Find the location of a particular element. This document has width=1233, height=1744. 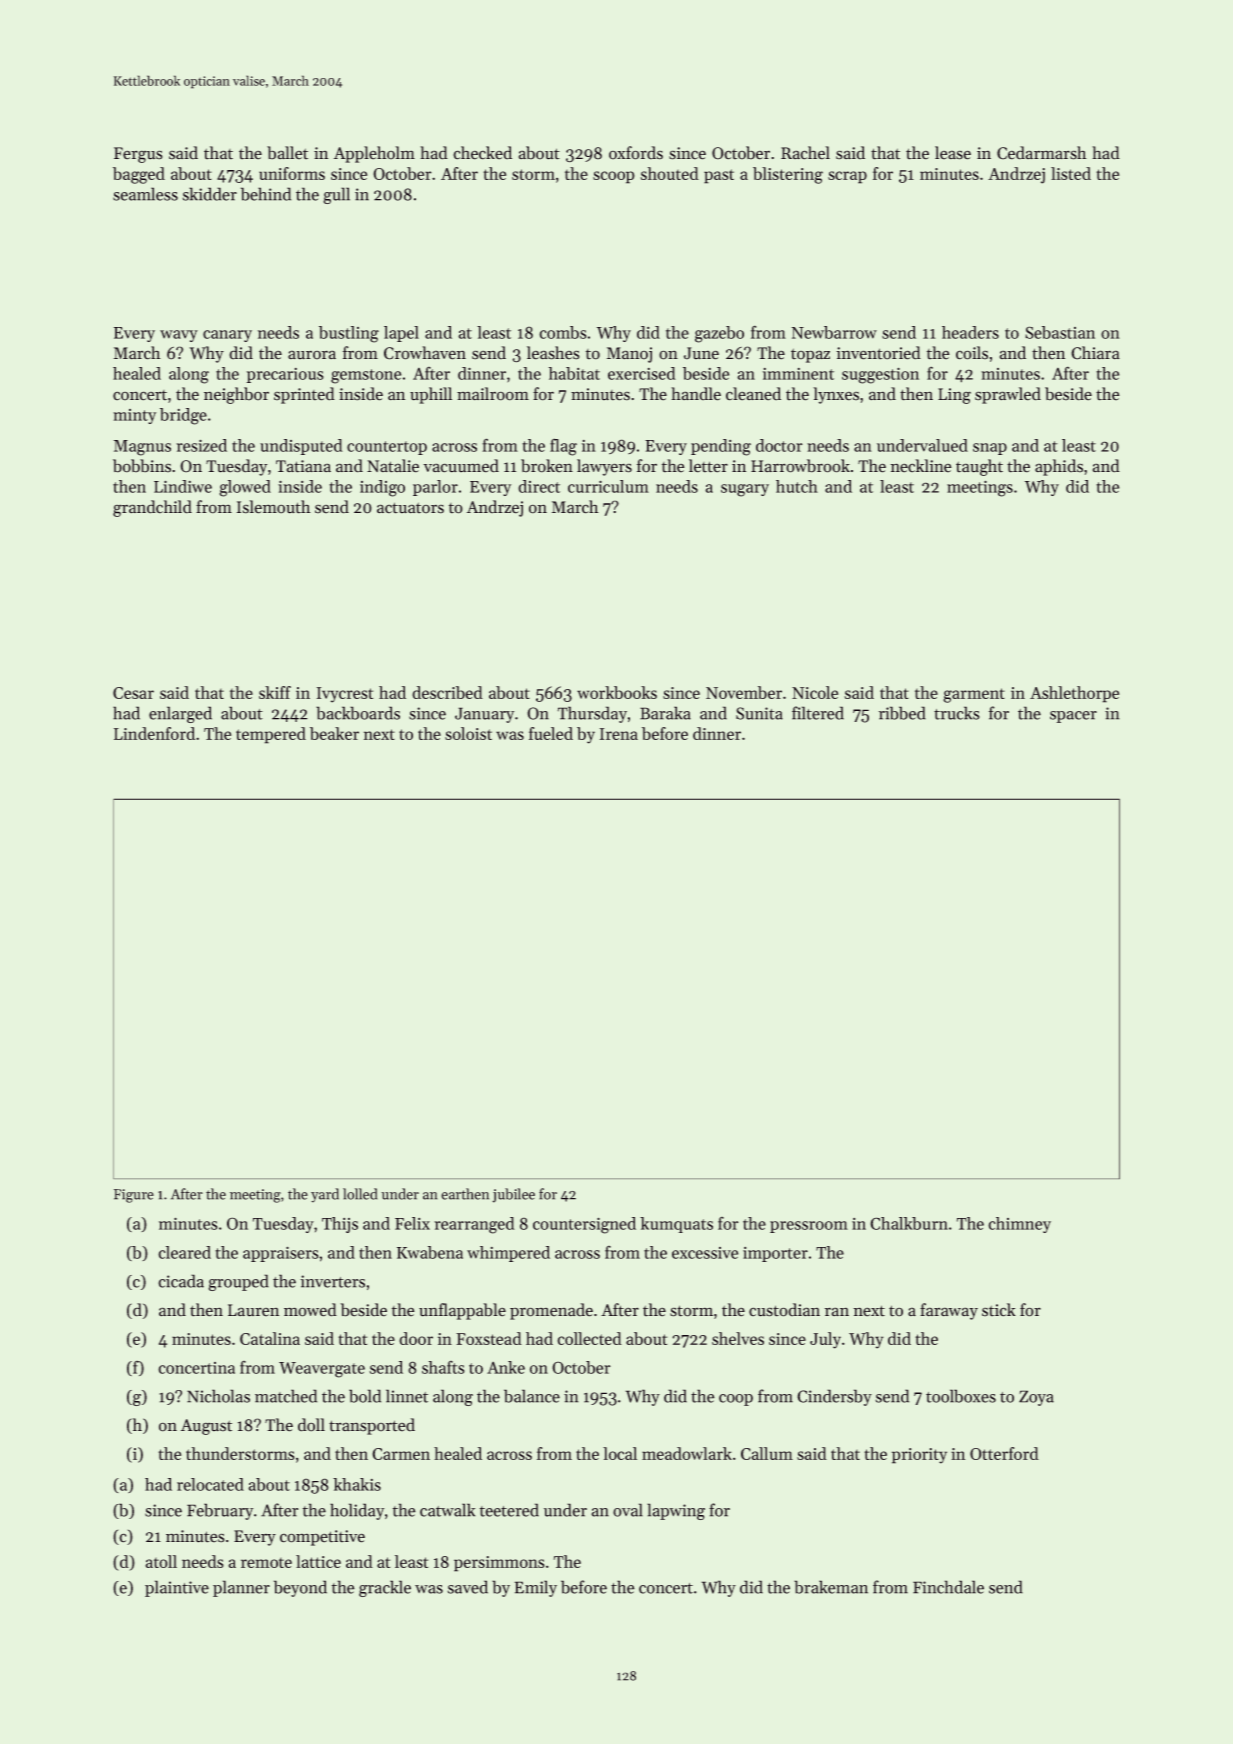

Appleholm is located at coordinates (374, 154).
